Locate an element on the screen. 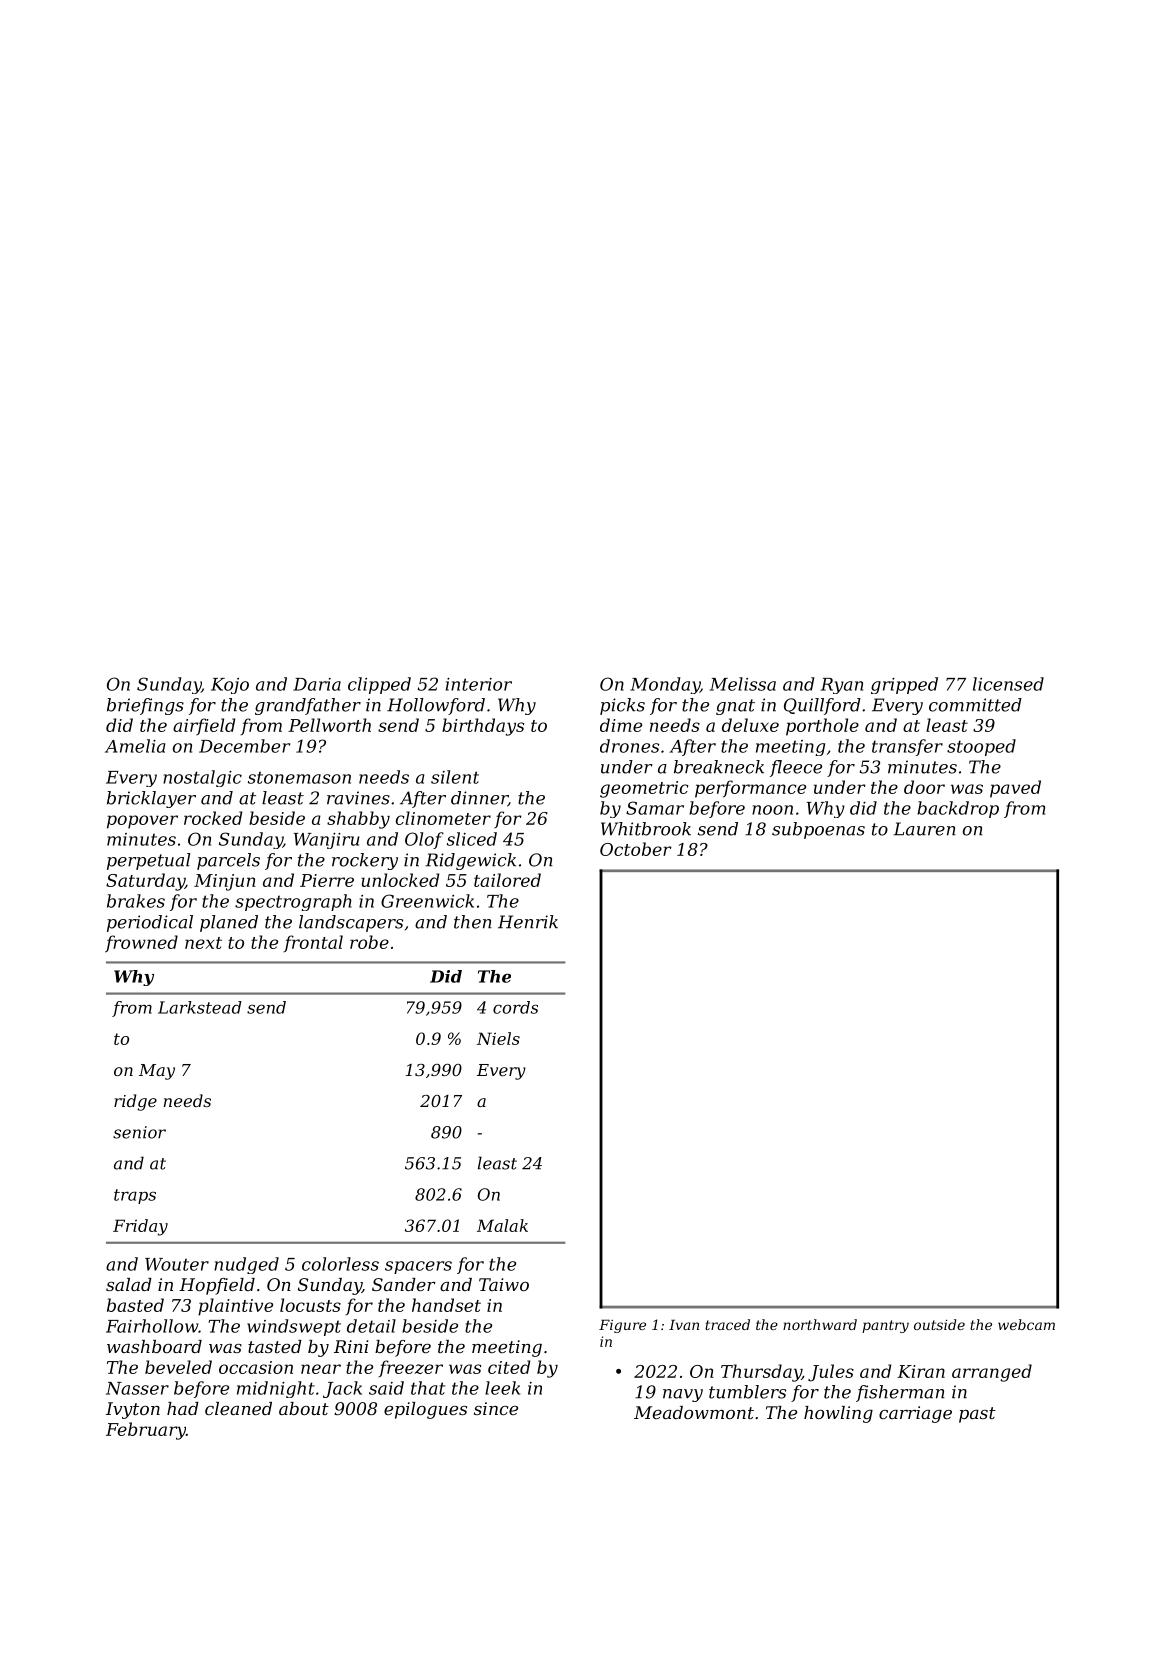  frowned is located at coordinates (141, 944).
